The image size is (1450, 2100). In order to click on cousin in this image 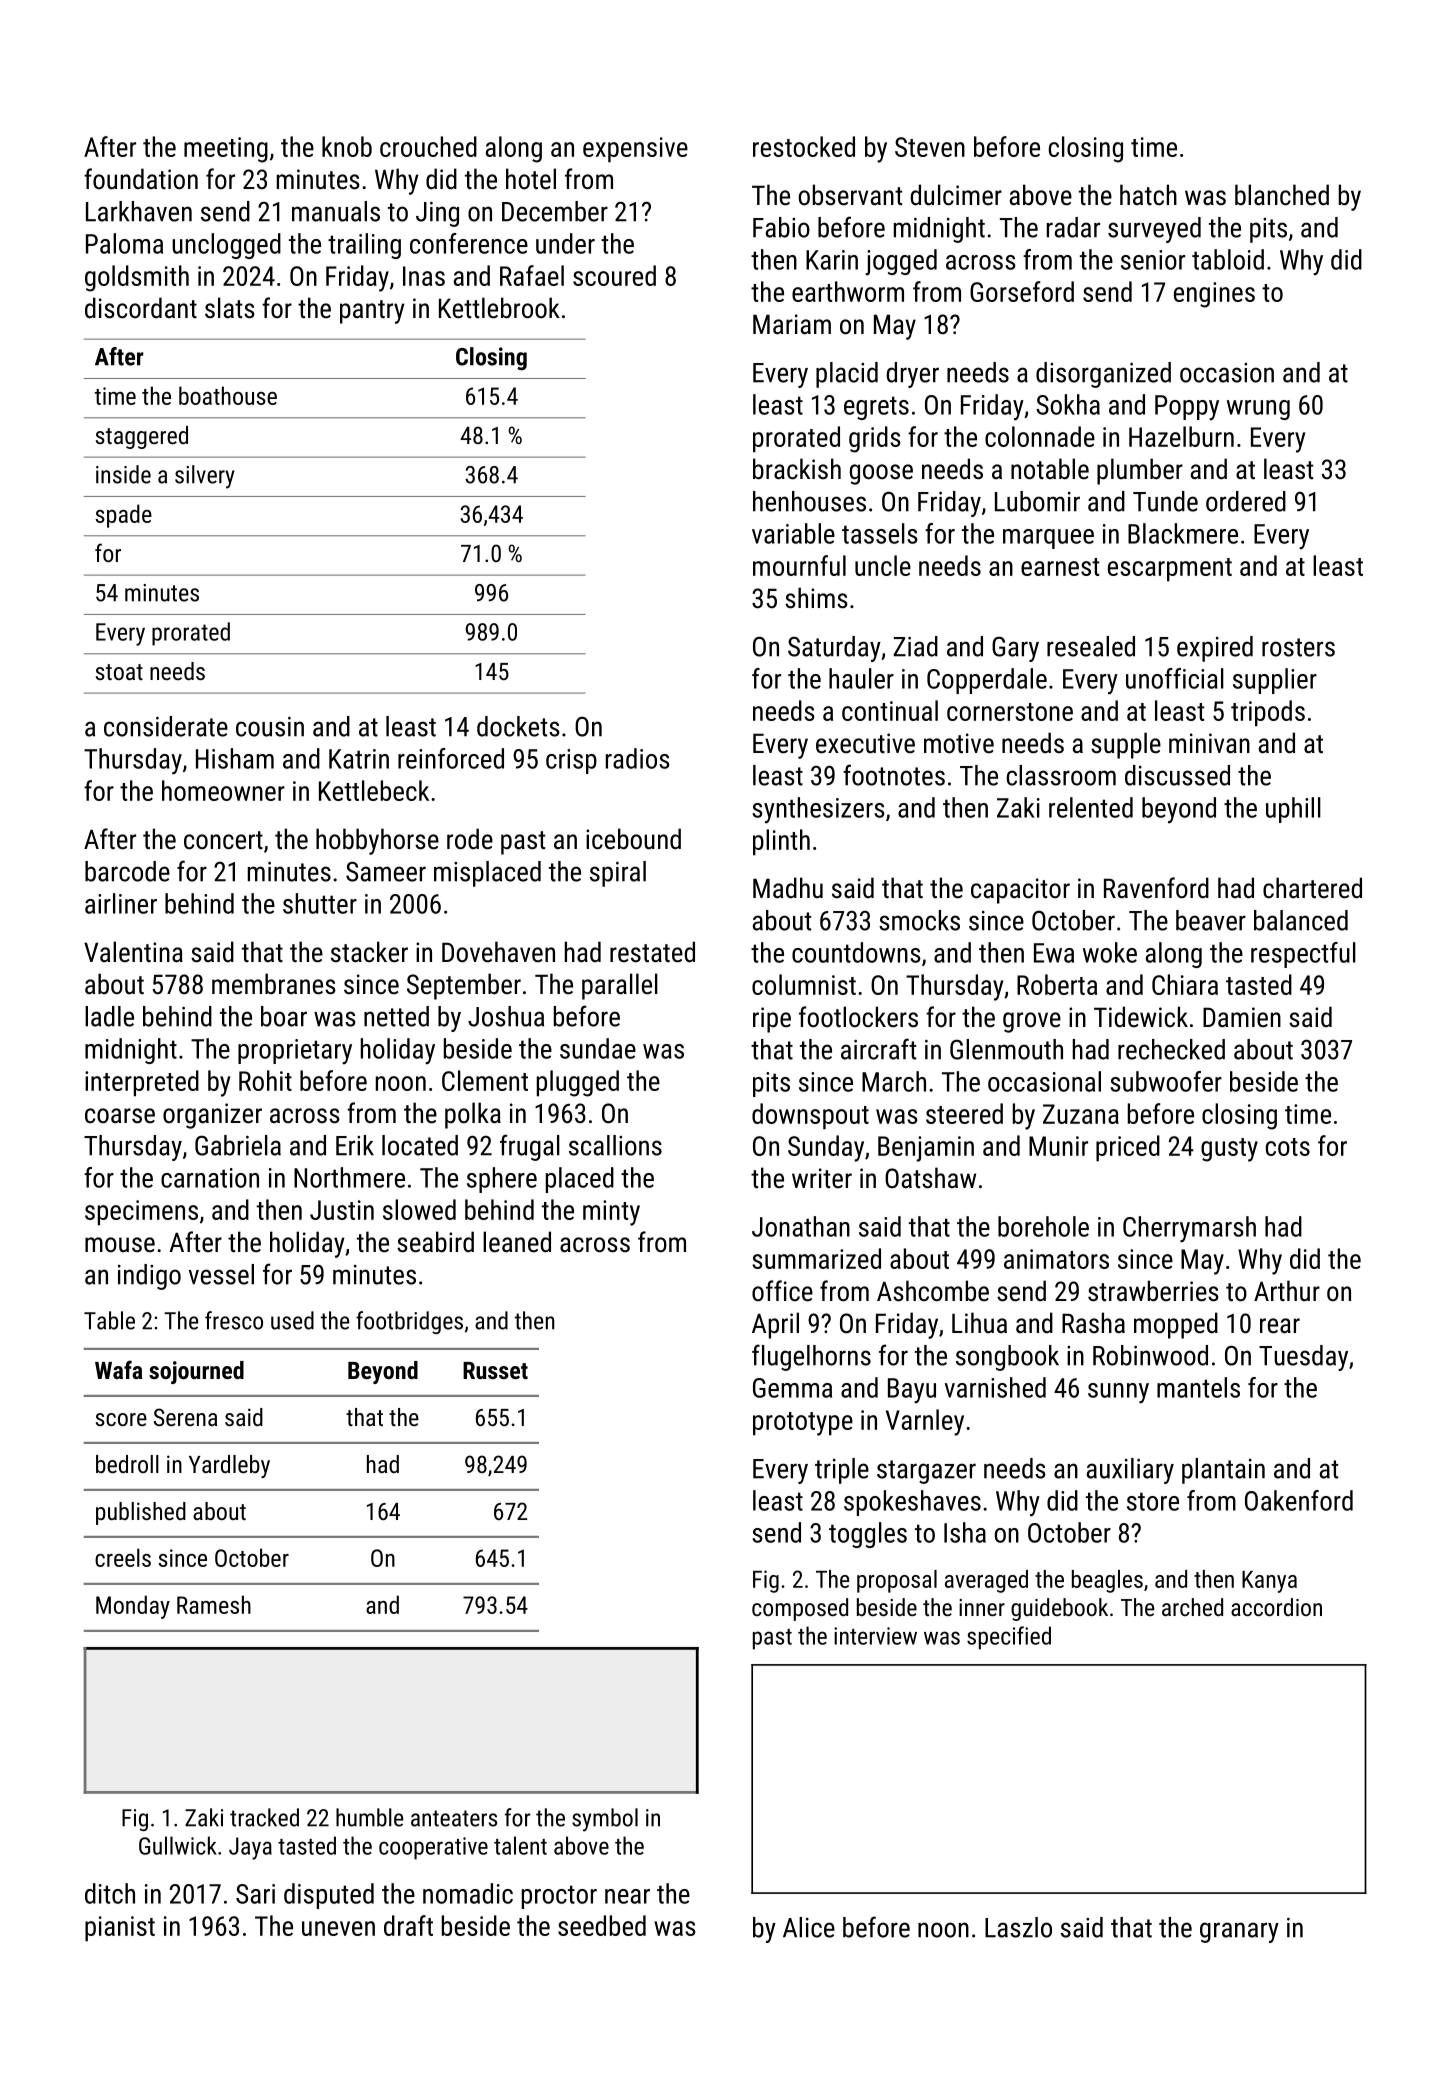, I will do `click(270, 727)`.
